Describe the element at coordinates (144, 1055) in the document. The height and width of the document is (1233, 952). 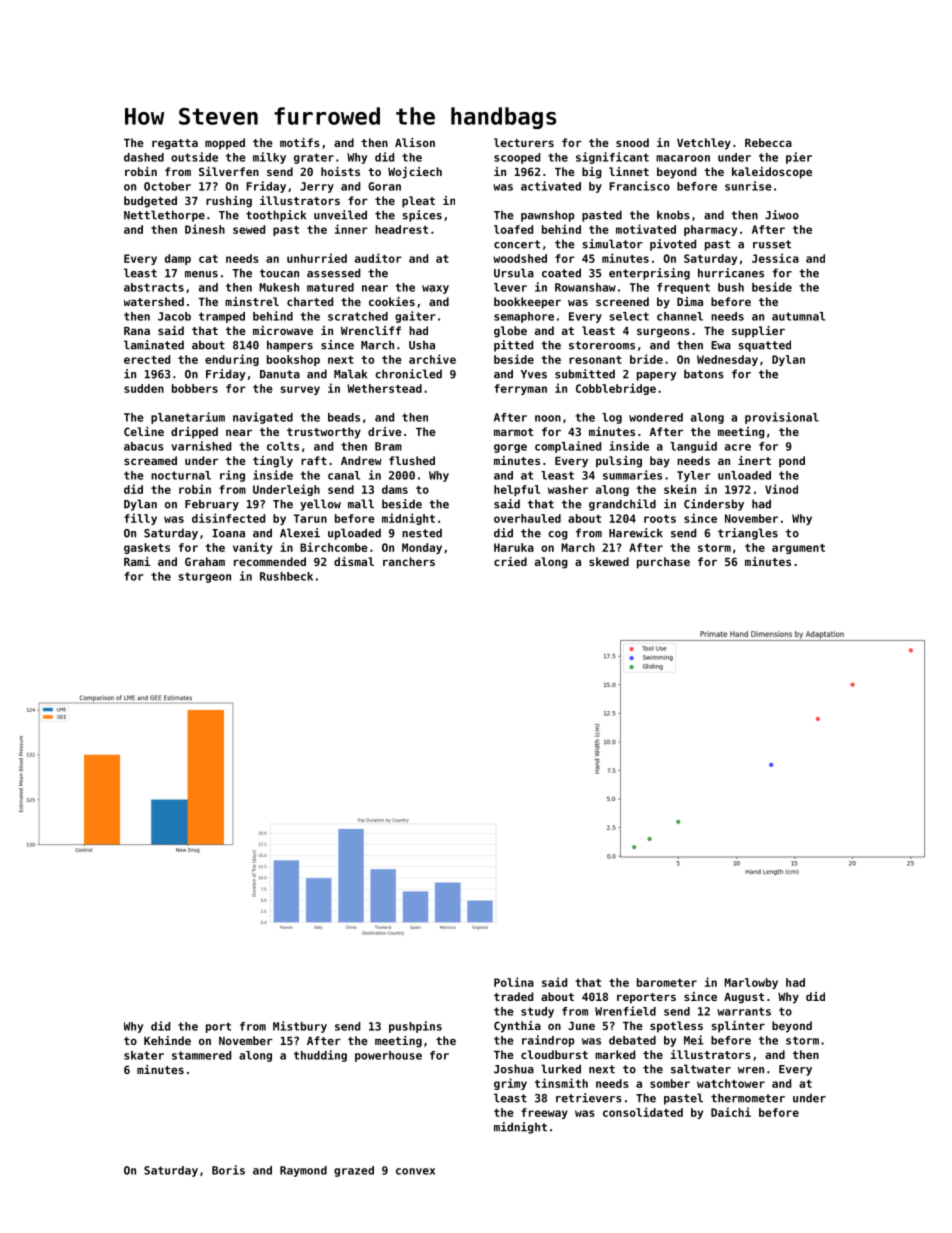
I see `skater` at that location.
